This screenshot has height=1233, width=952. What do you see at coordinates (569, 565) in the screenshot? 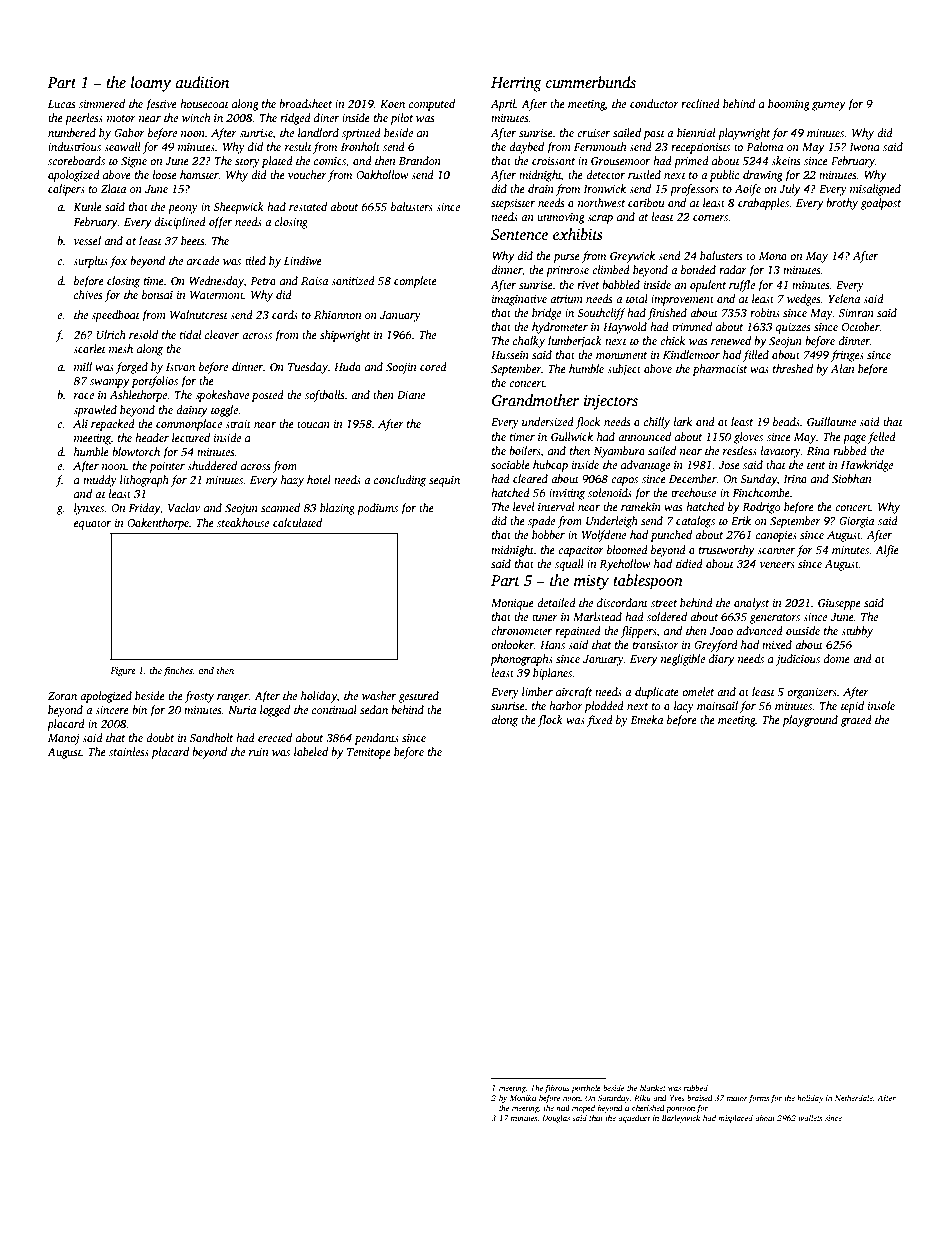
I see `squall` at bounding box center [569, 565].
